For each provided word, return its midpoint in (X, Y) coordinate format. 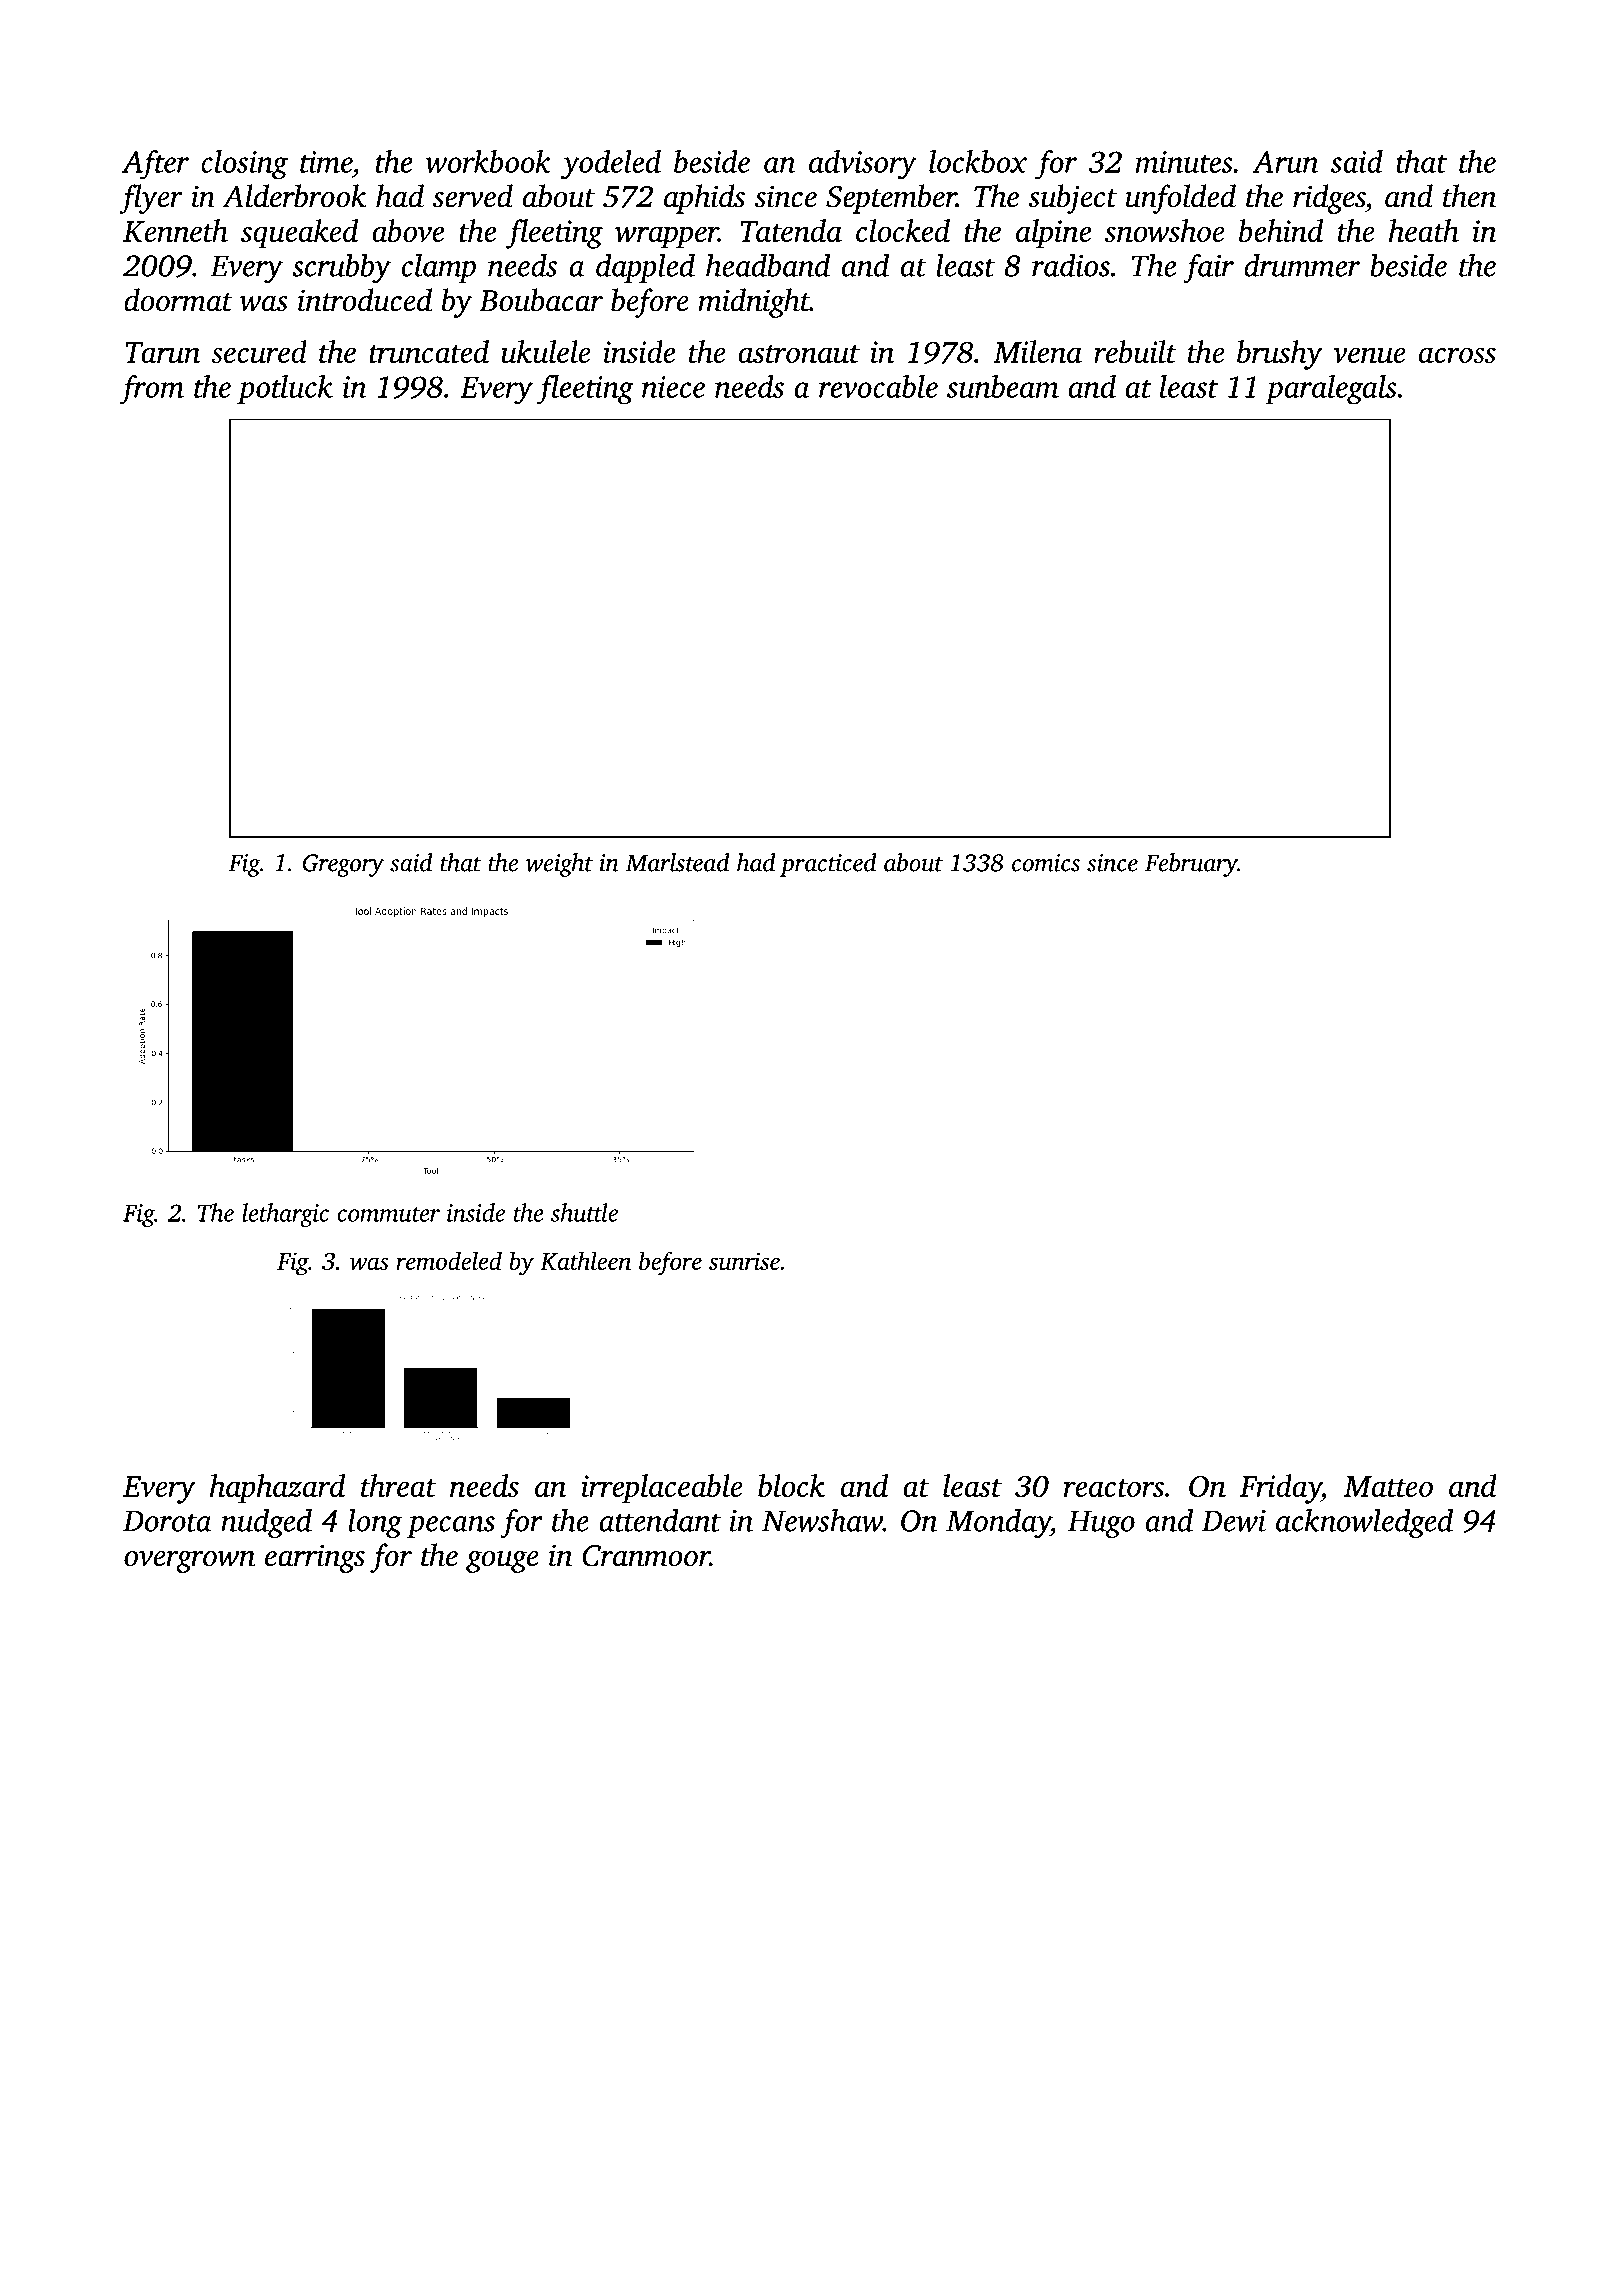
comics (1046, 863)
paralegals (1331, 390)
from (152, 390)
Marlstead (677, 862)
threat (398, 1485)
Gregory (343, 865)
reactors (1114, 1488)
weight (559, 865)
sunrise (744, 1261)
